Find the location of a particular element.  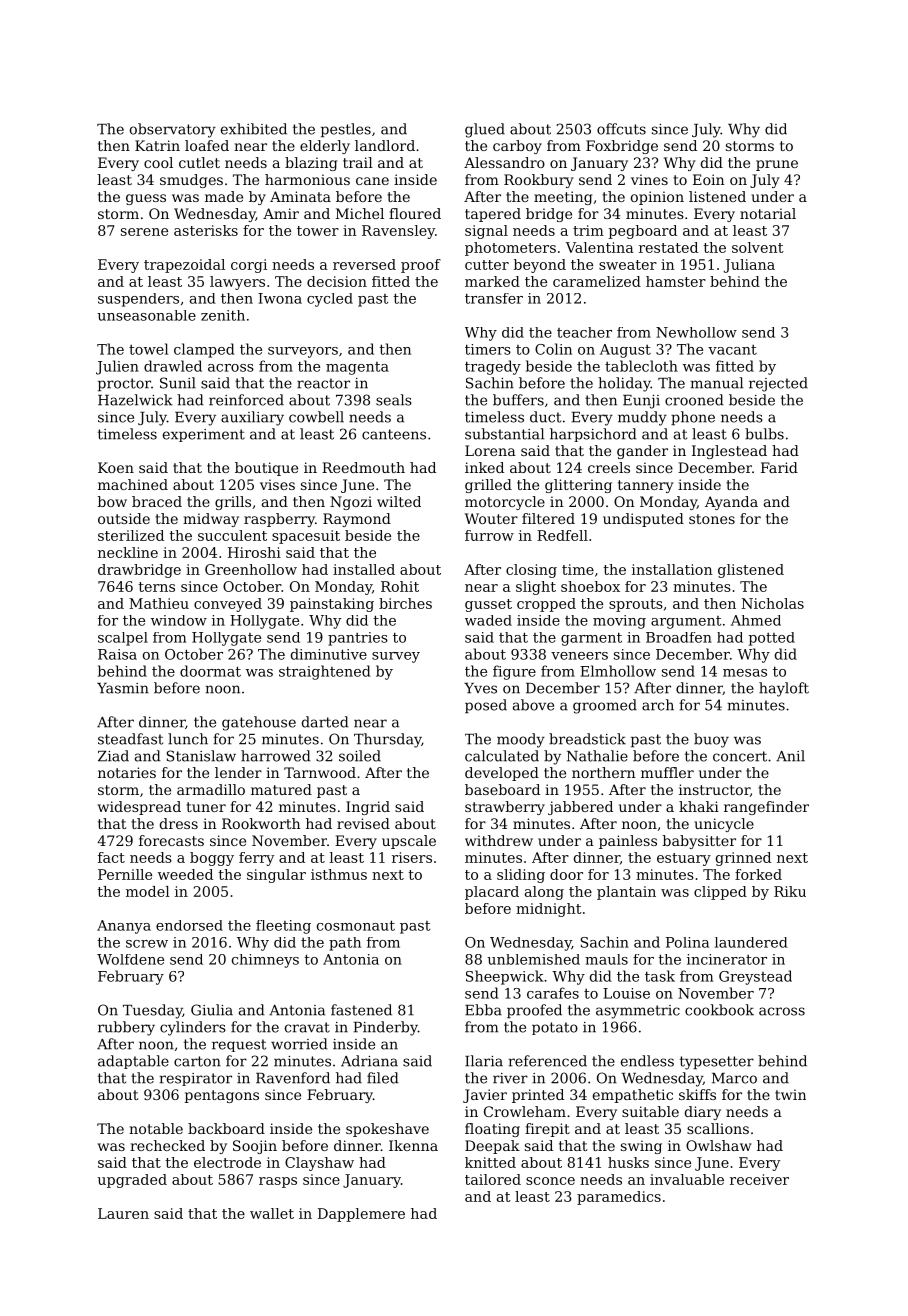

notable is located at coordinates (156, 1128).
